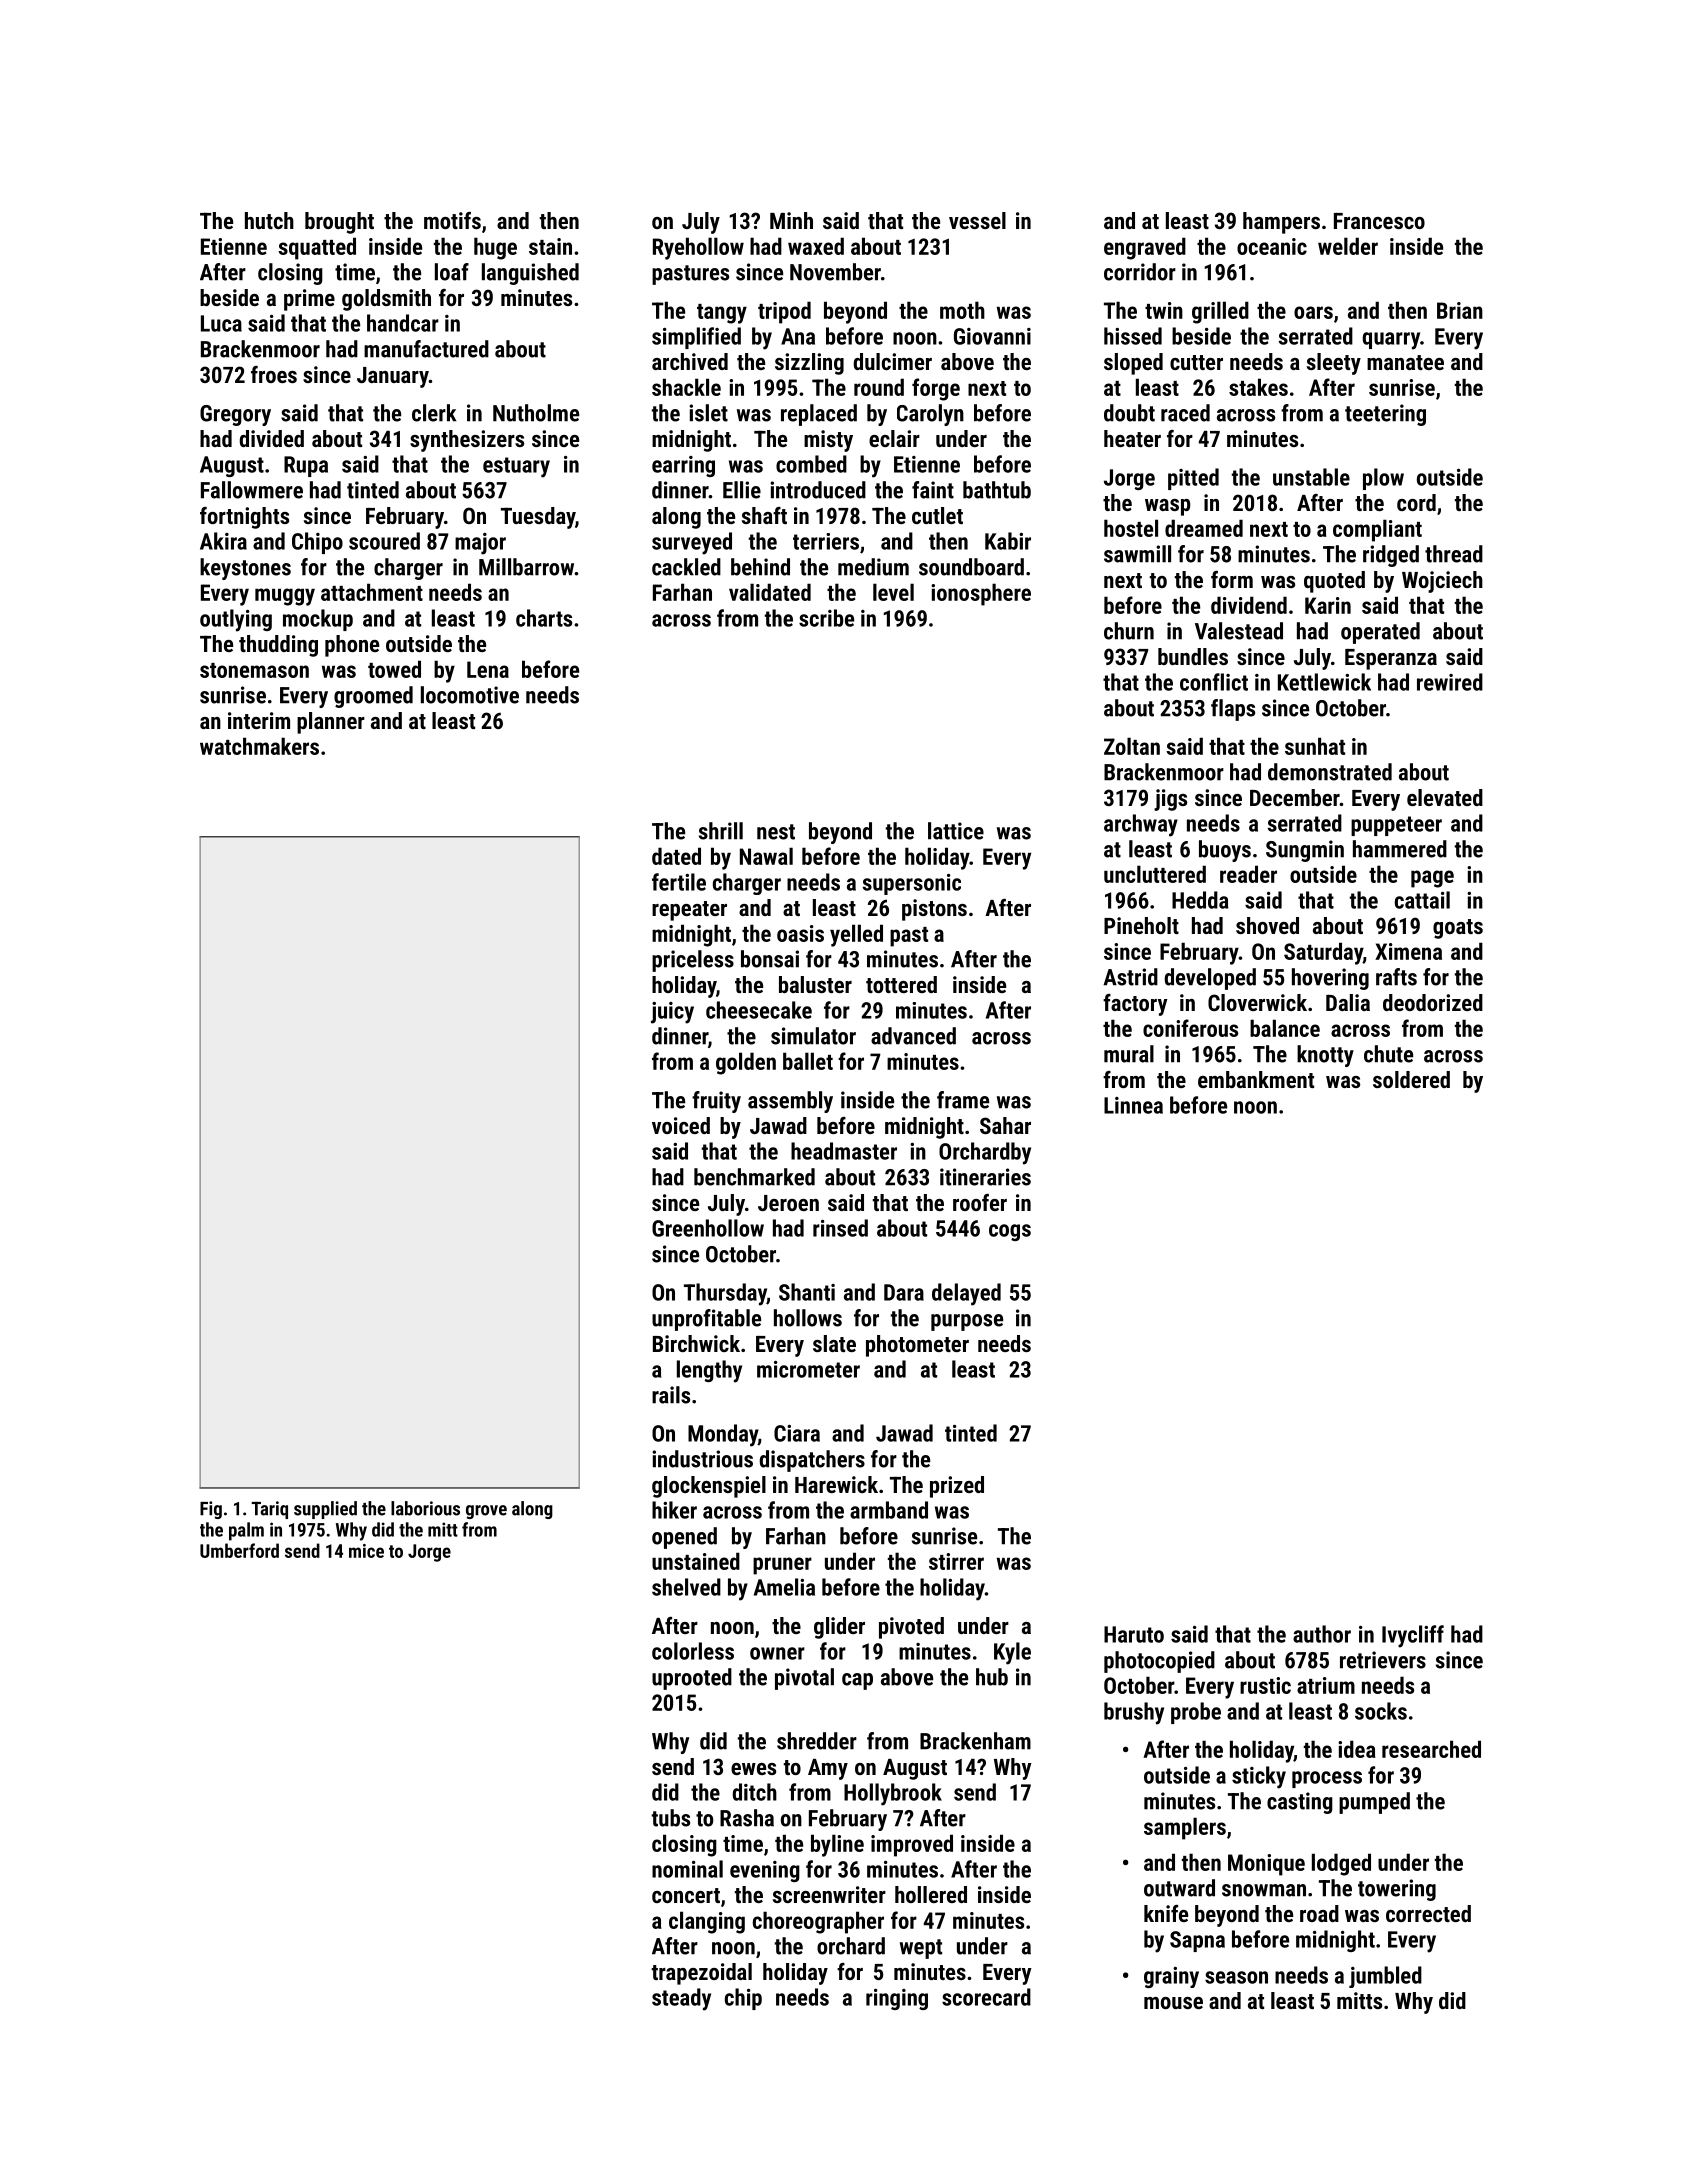 The width and height of the screenshot is (1683, 2178). I want to click on casting, so click(1300, 1803).
